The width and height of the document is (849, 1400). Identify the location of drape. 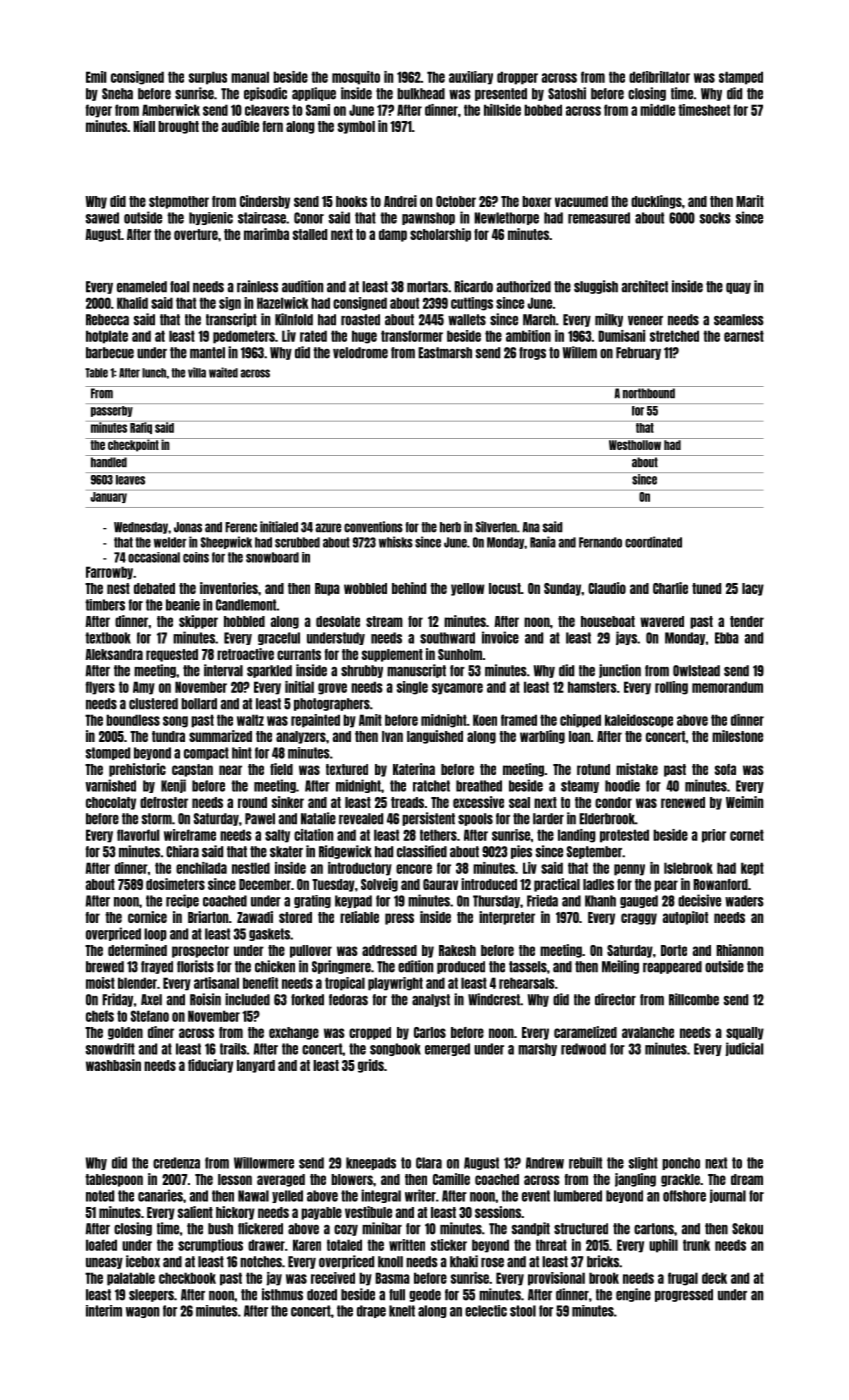
(371, 1311).
